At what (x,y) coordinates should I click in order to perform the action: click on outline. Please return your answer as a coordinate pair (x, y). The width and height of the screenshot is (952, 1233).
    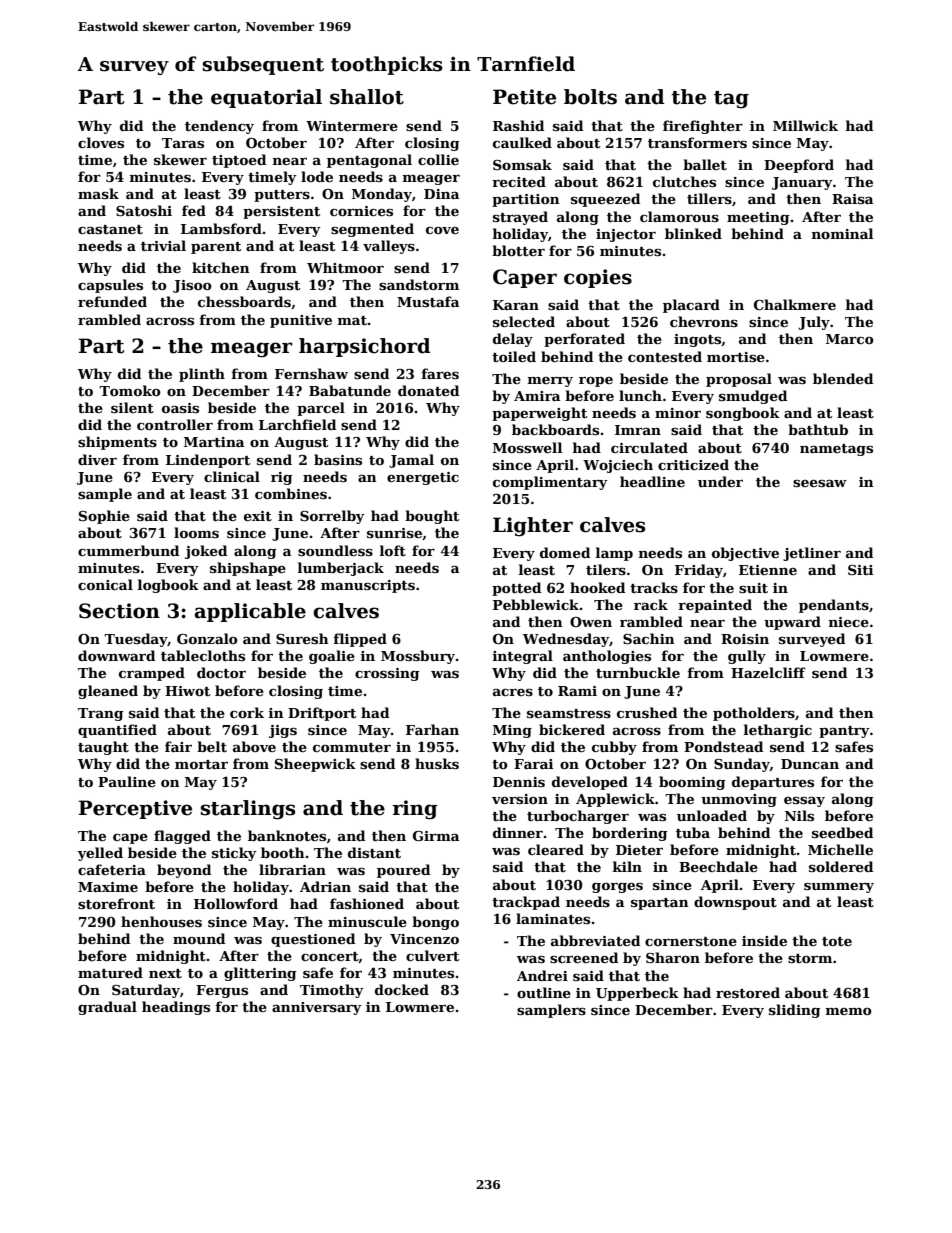
    Looking at the image, I should click on (544, 992).
